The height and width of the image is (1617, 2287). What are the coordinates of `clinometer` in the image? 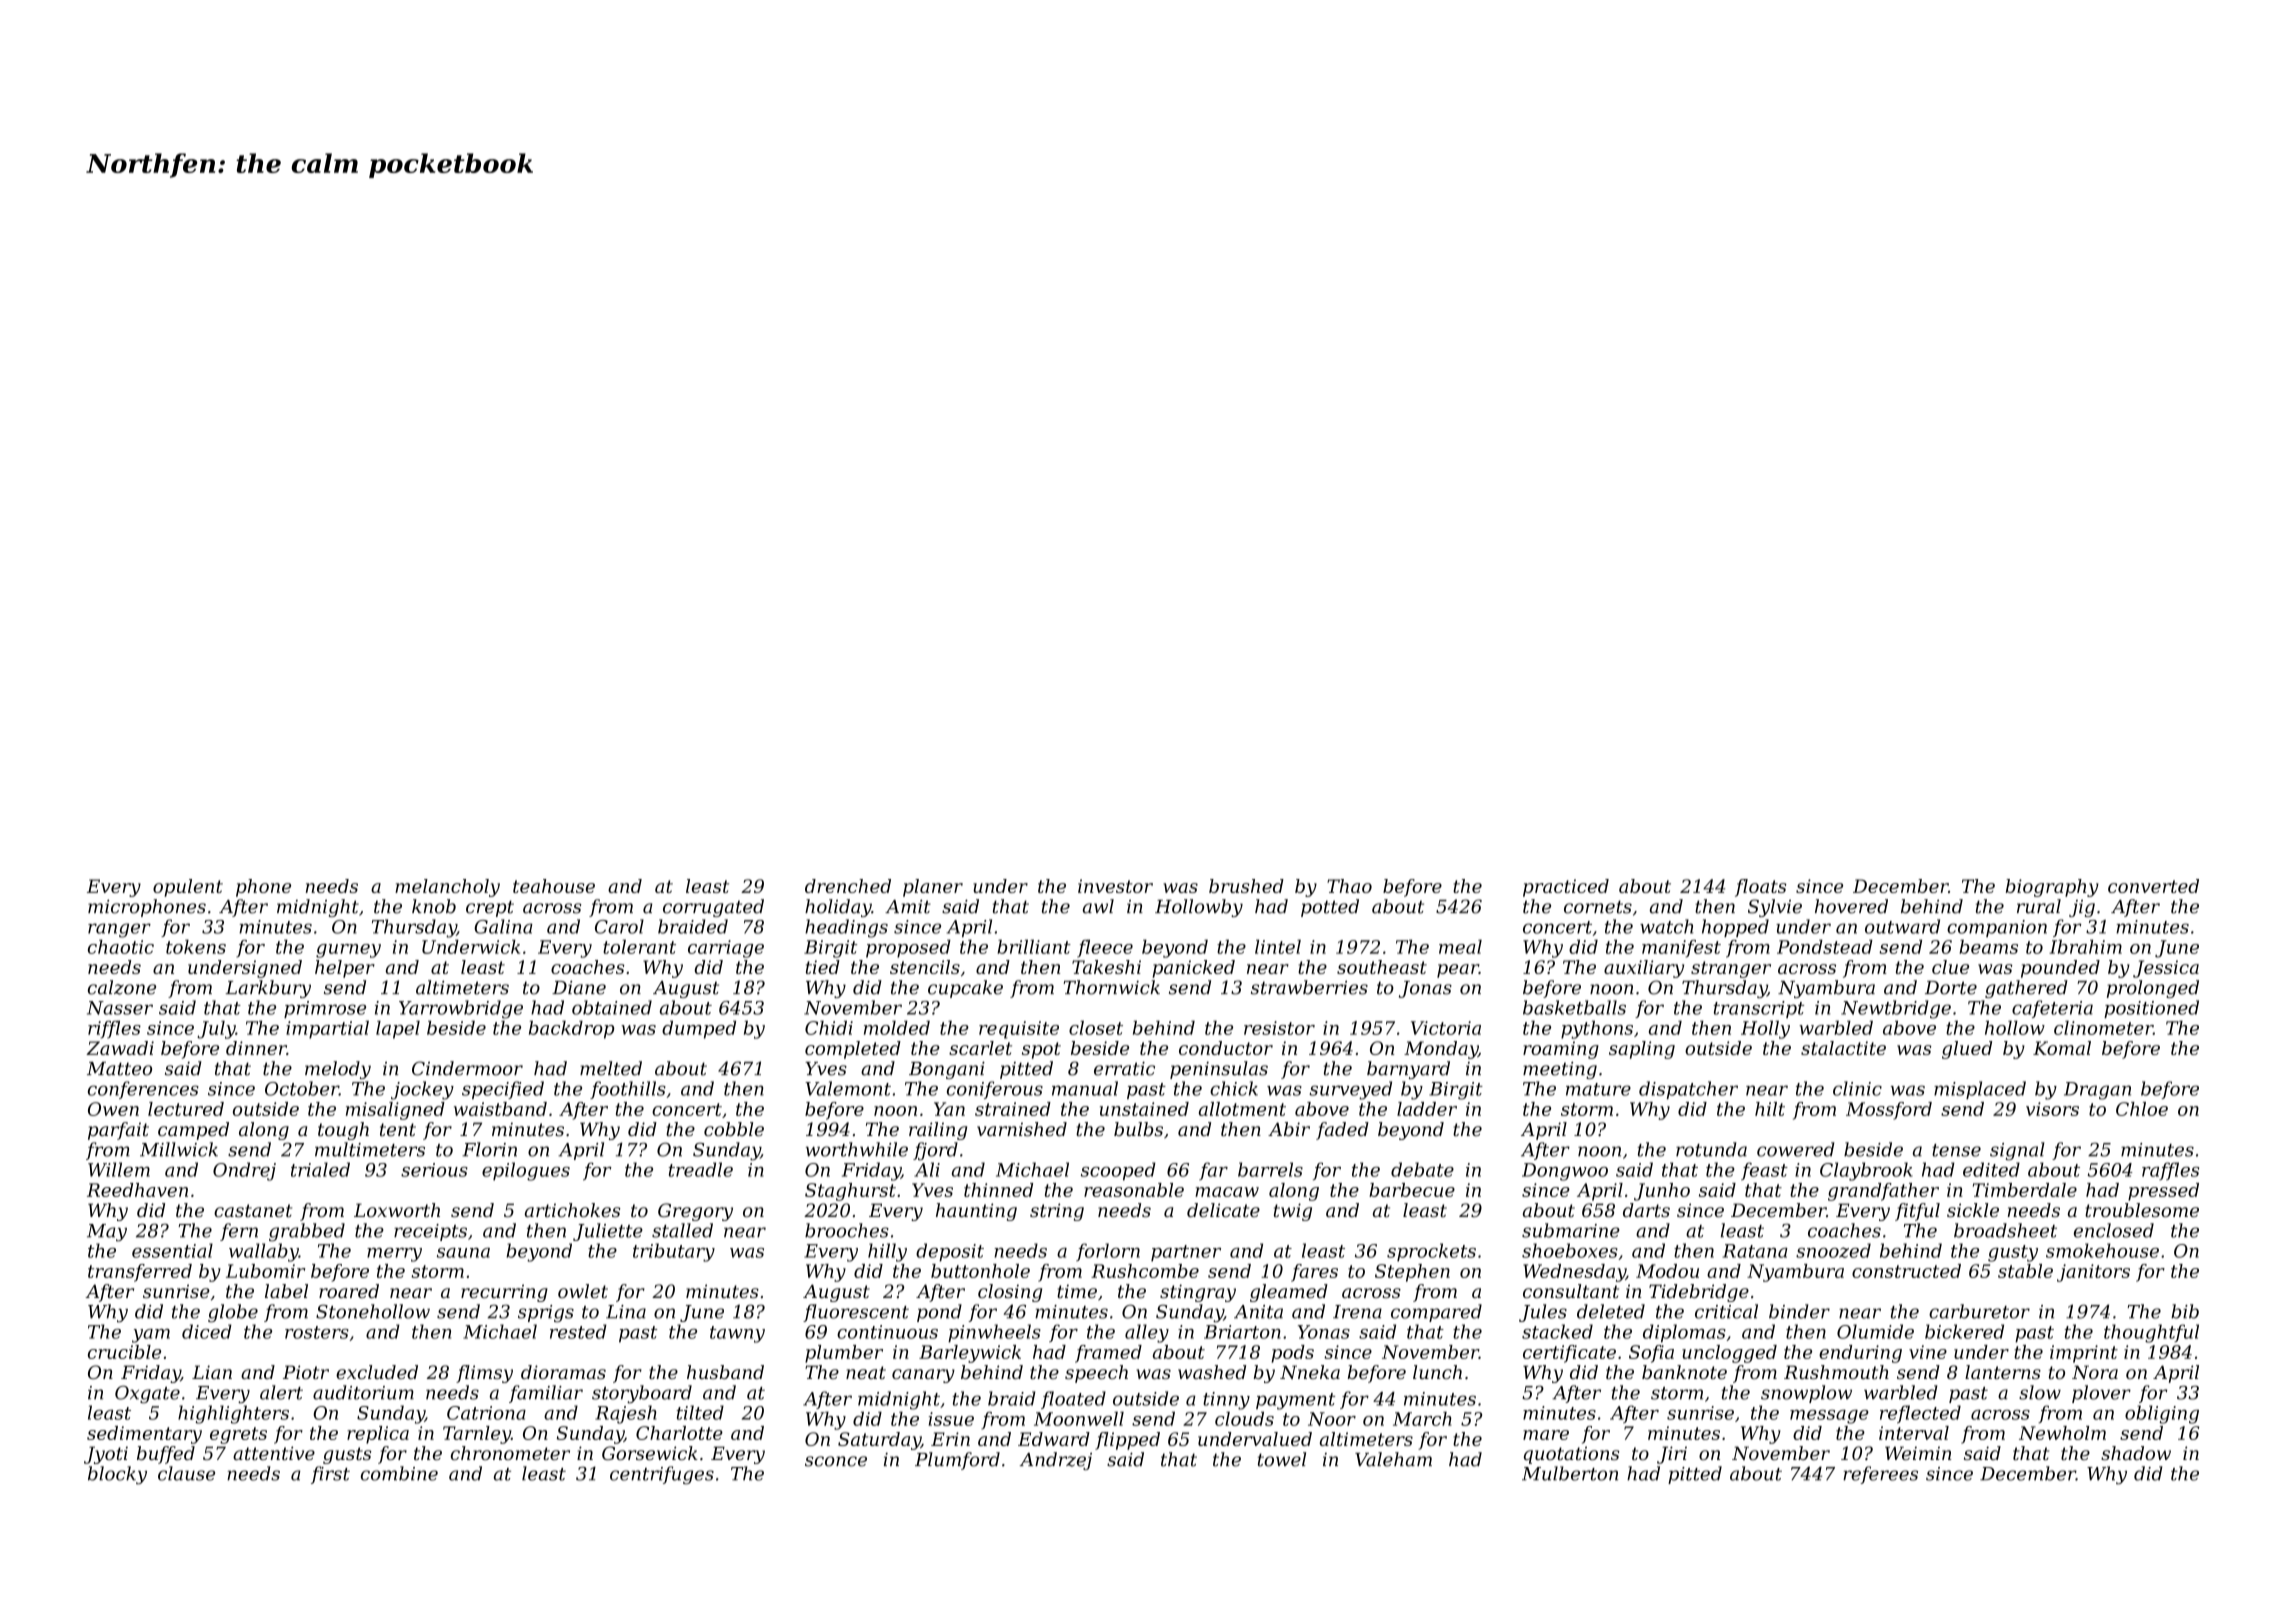 It's located at (2103, 1028).
